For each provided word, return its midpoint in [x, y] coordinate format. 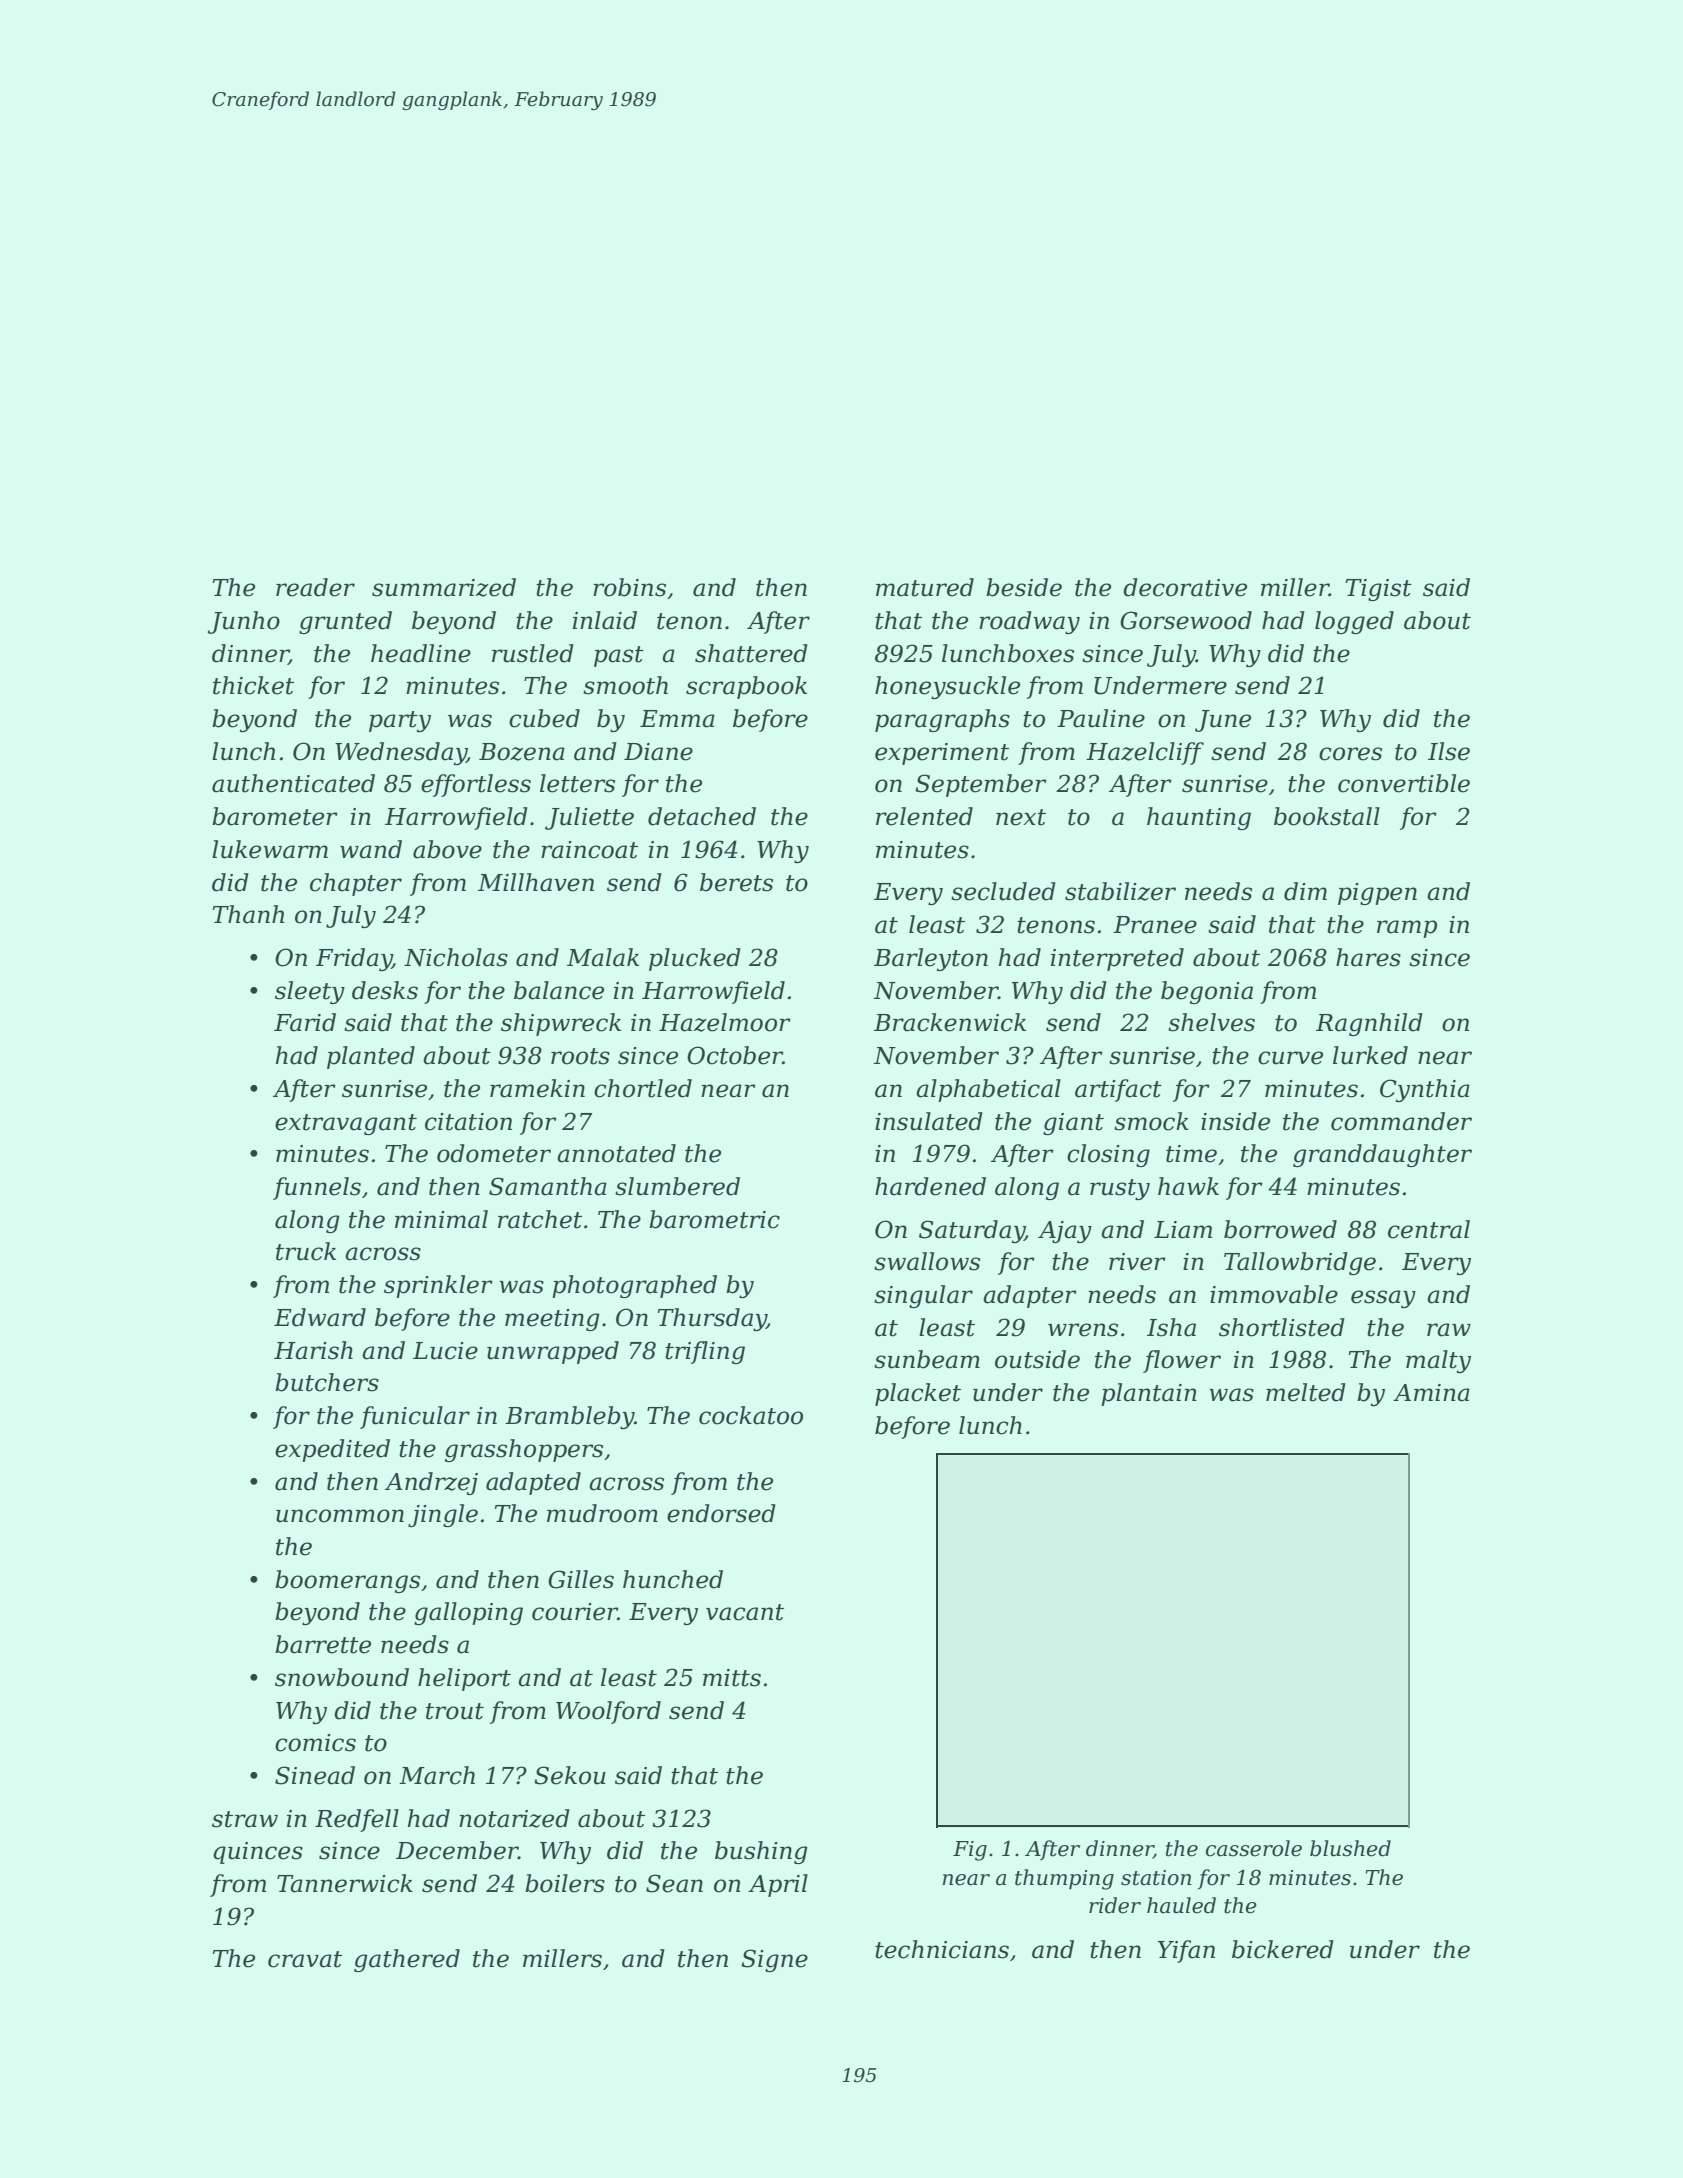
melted [1306, 1392]
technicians [942, 1949]
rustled [533, 653]
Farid [305, 1022]
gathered [407, 1960]
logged [1354, 622]
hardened [930, 1186]
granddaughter [1382, 1155]
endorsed [721, 1513]
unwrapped [553, 1352]
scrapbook [746, 687]
